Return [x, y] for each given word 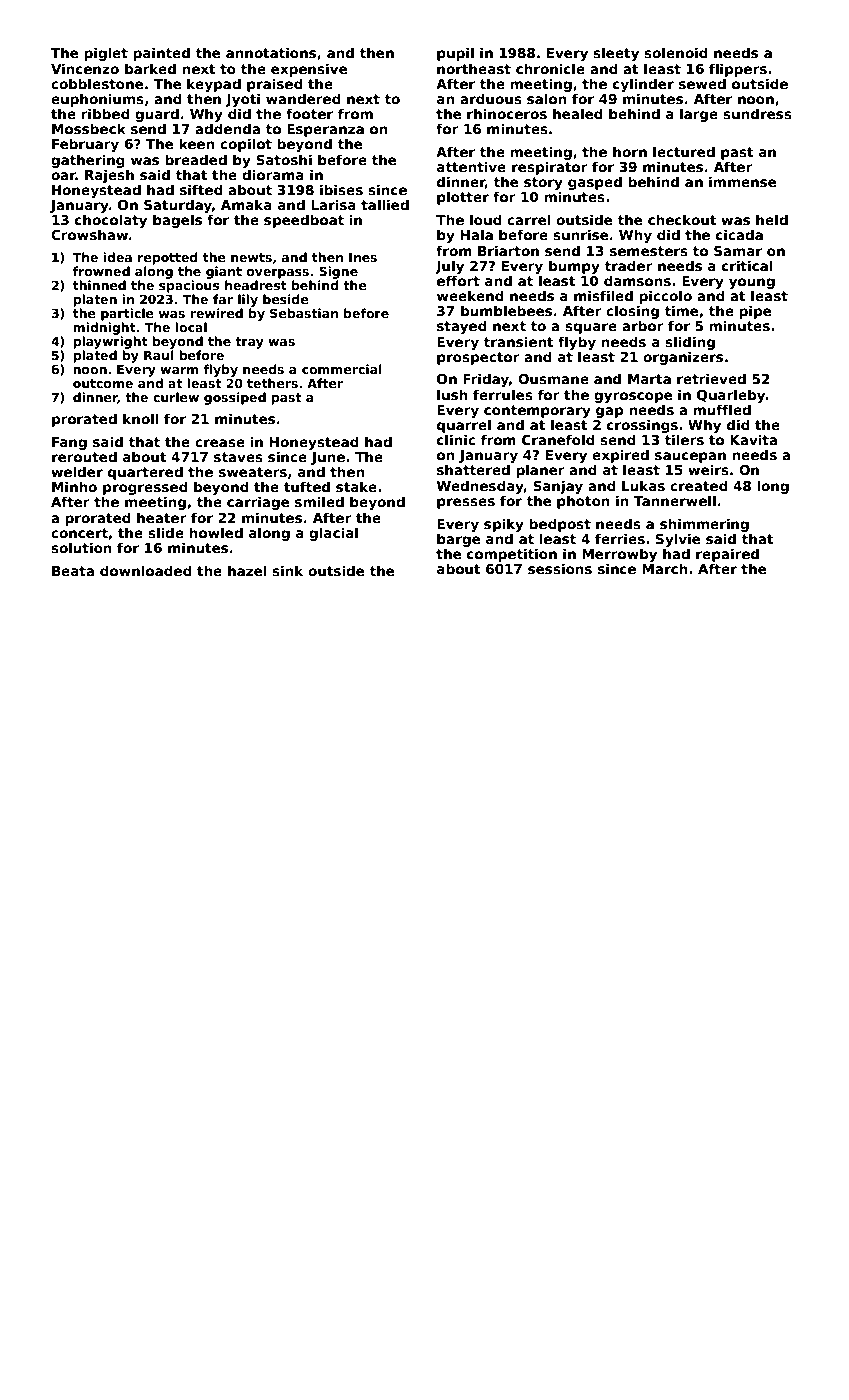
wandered [303, 98]
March [665, 568]
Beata [73, 571]
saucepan [690, 457]
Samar [738, 251]
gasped [595, 183]
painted [161, 54]
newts [251, 257]
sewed [702, 83]
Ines [363, 257]
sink [288, 570]
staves [238, 457]
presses [466, 503]
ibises [341, 189]
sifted [201, 189]
